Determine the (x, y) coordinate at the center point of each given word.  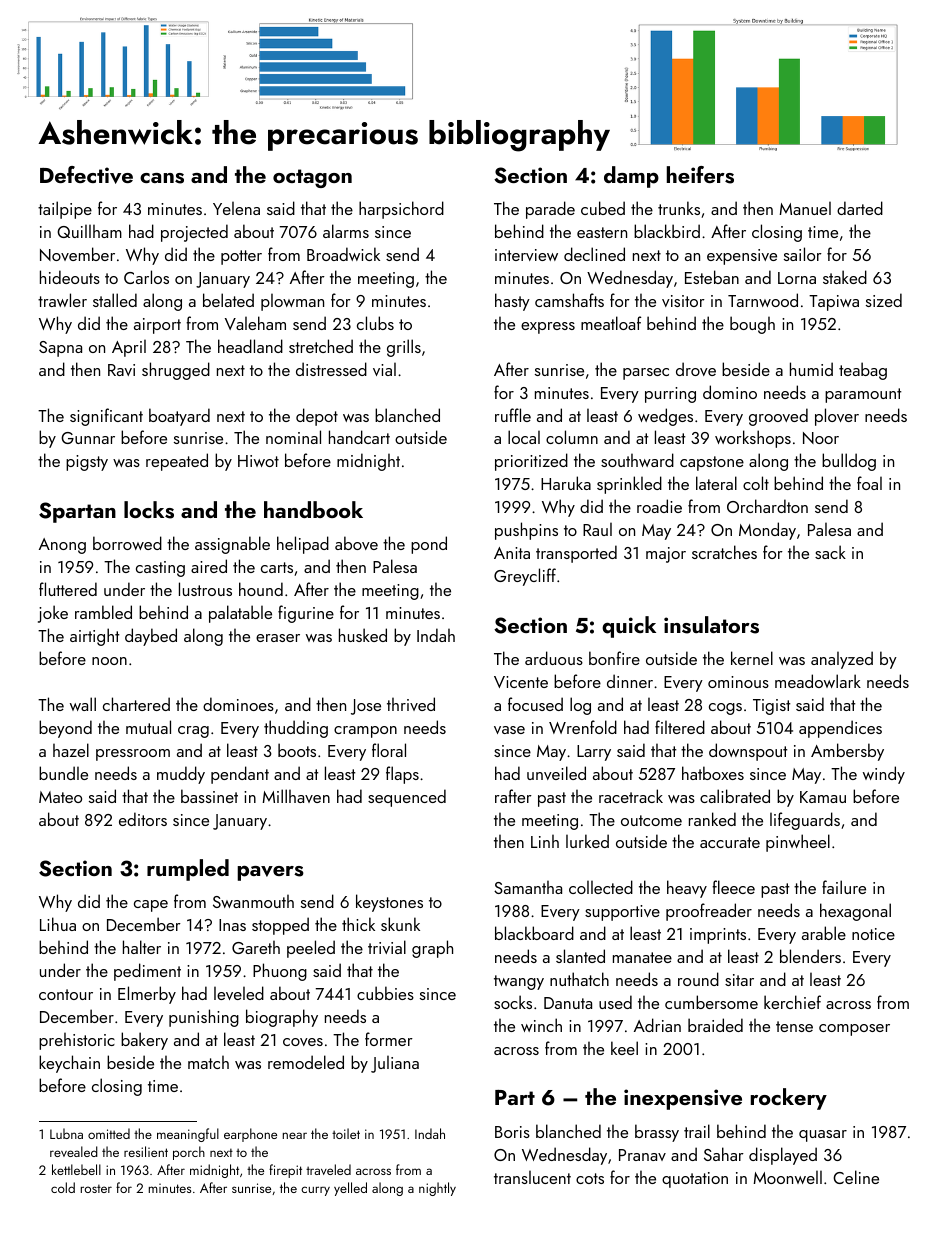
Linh (545, 841)
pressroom (133, 755)
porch (189, 1153)
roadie (659, 506)
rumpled (188, 870)
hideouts (70, 277)
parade (550, 210)
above (356, 543)
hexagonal (855, 912)
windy (884, 775)
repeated (177, 462)
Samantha (528, 887)
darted (860, 208)
